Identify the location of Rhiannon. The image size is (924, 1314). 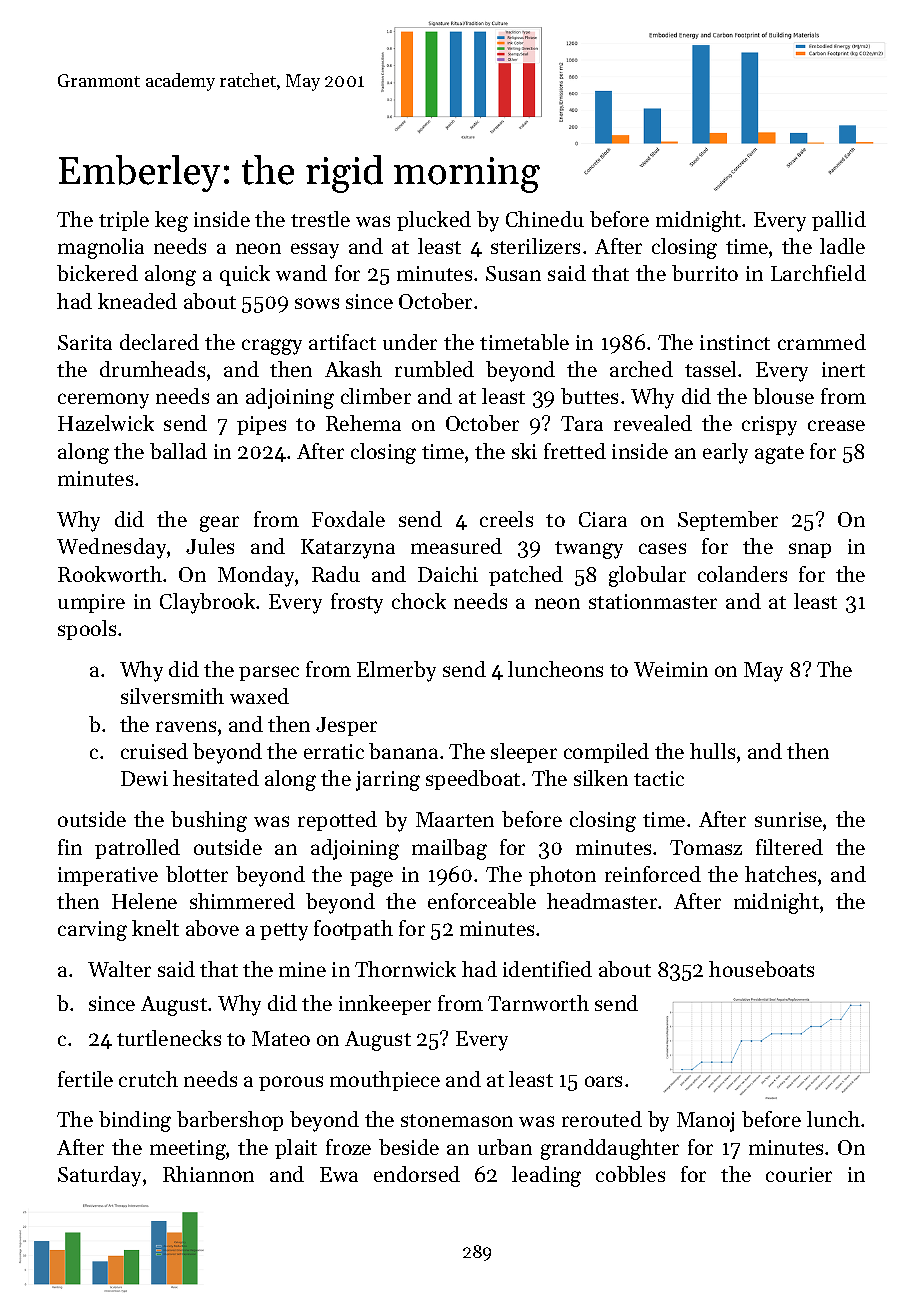
(208, 1174).
